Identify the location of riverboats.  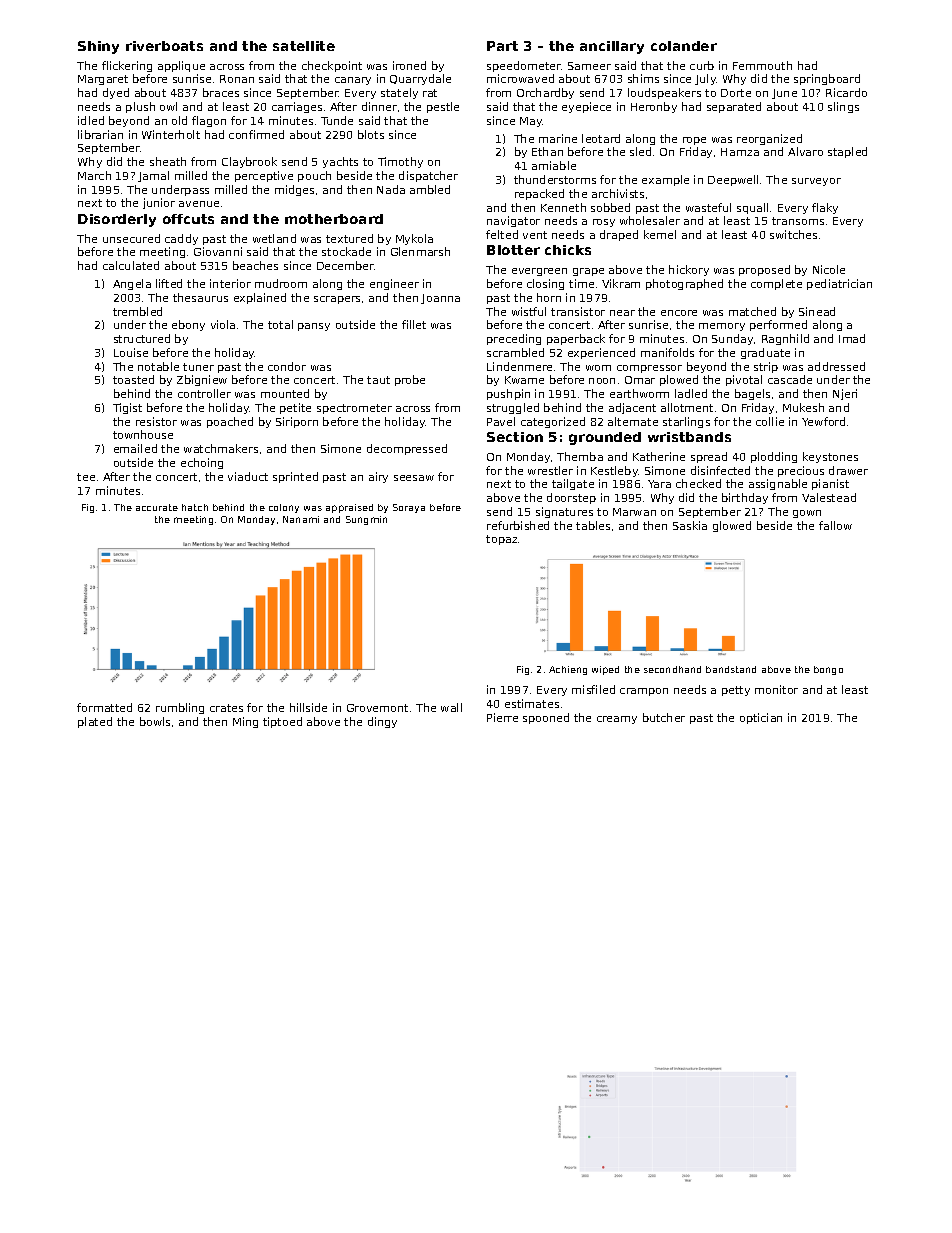
(164, 46).
